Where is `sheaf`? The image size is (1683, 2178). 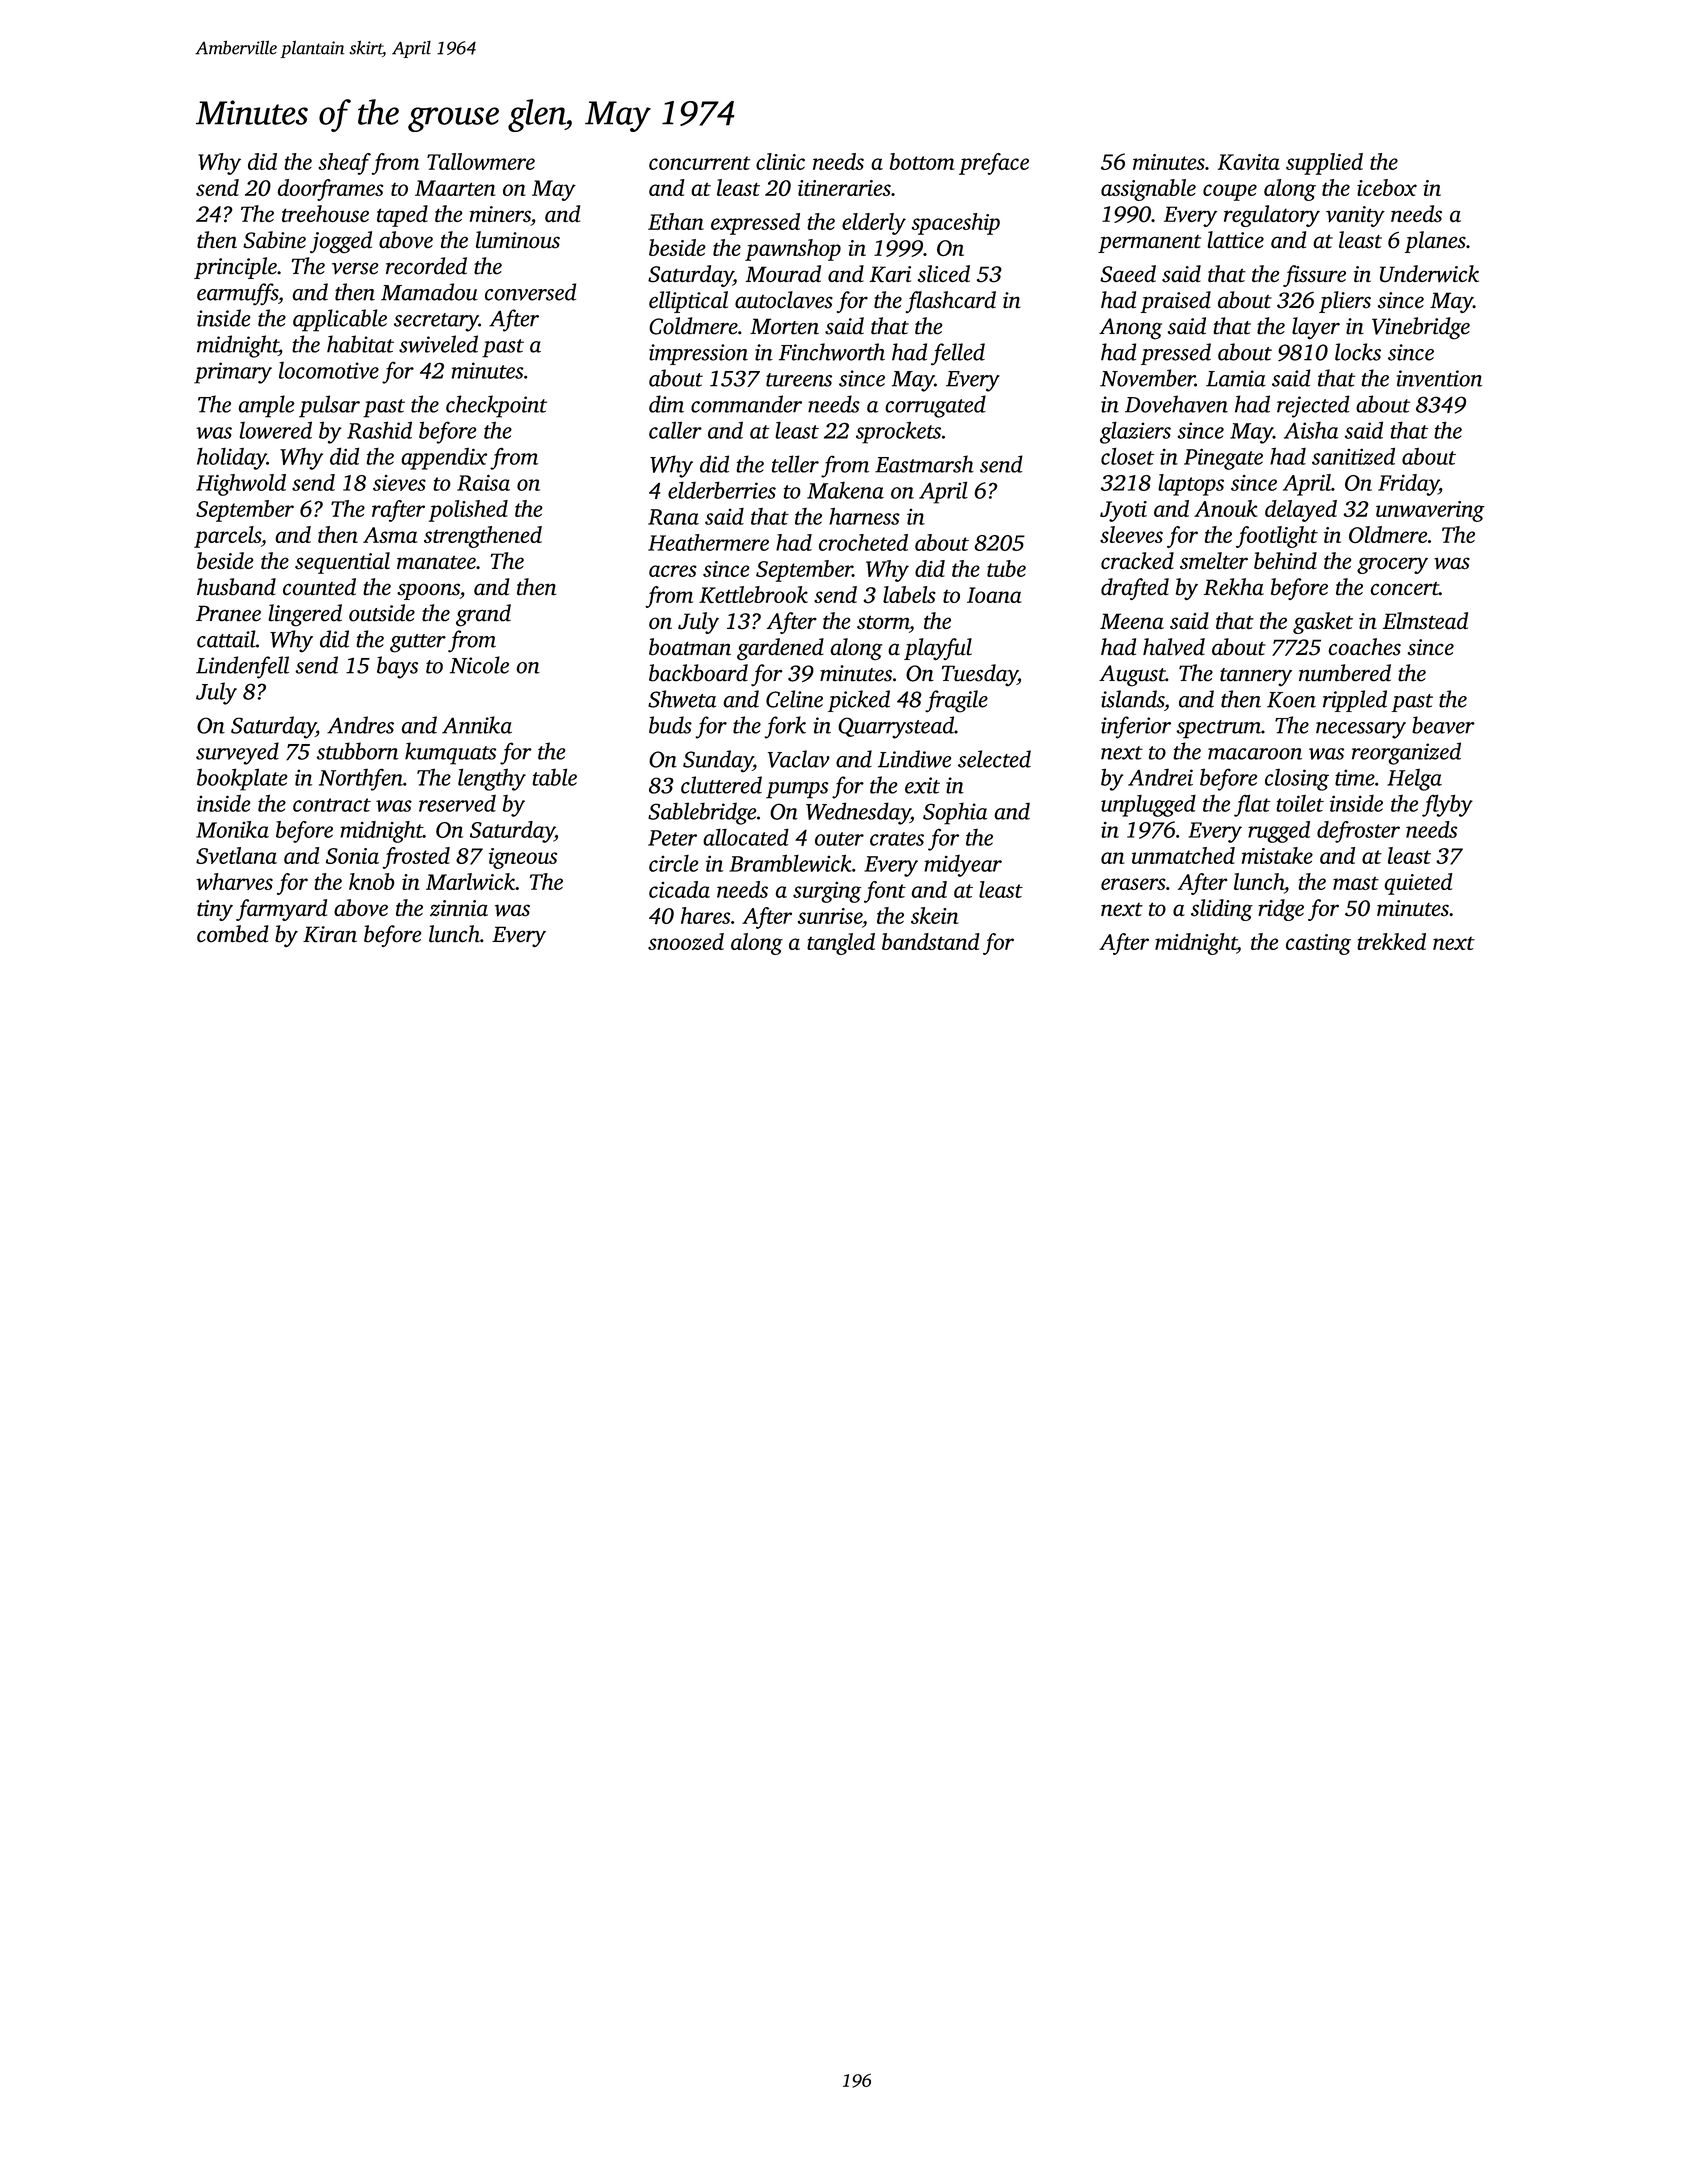 sheaf is located at coordinates (344, 164).
